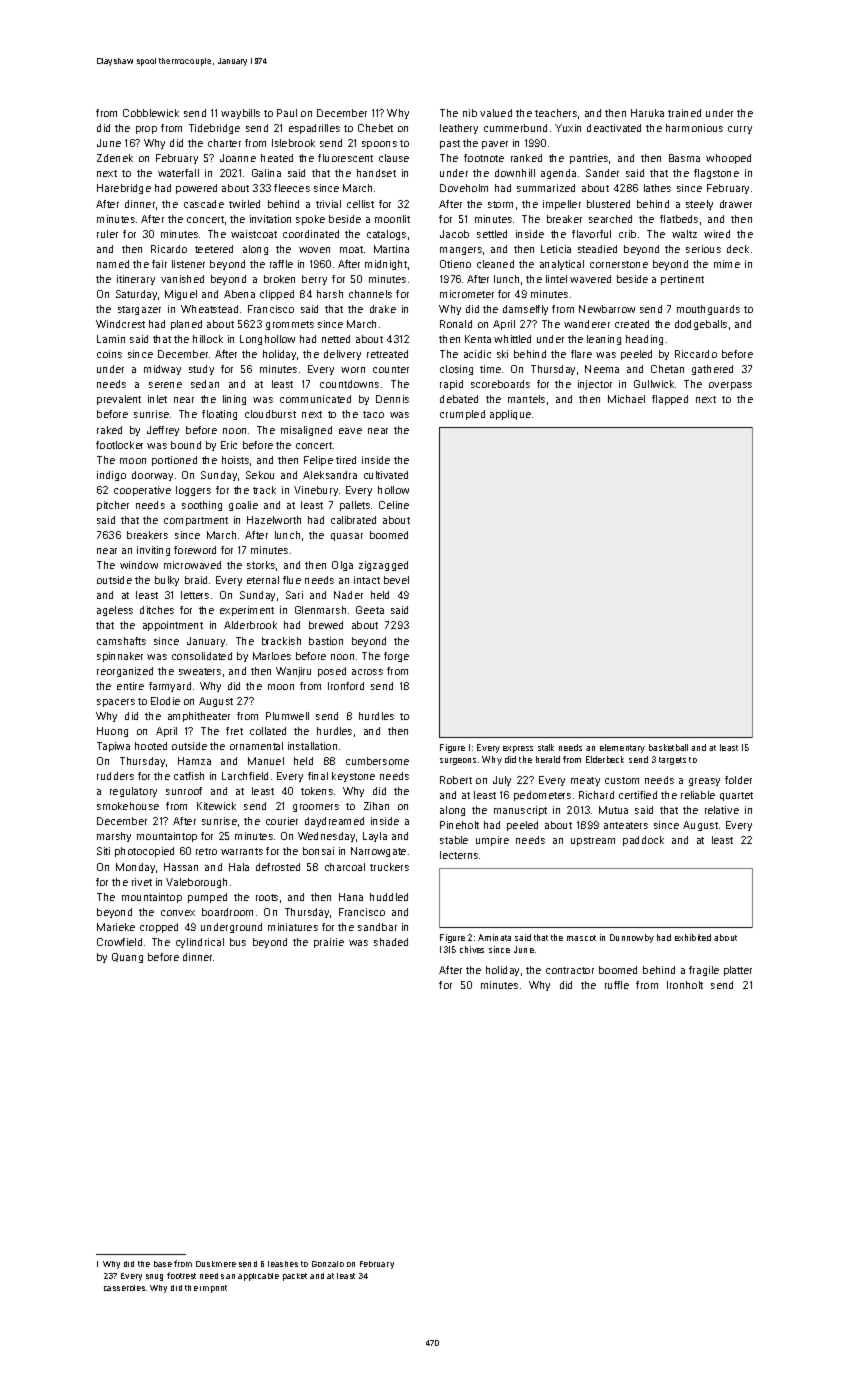 This image has height=1400, width=849. Describe the element at coordinates (738, 780) in the image. I see `folder` at that location.
